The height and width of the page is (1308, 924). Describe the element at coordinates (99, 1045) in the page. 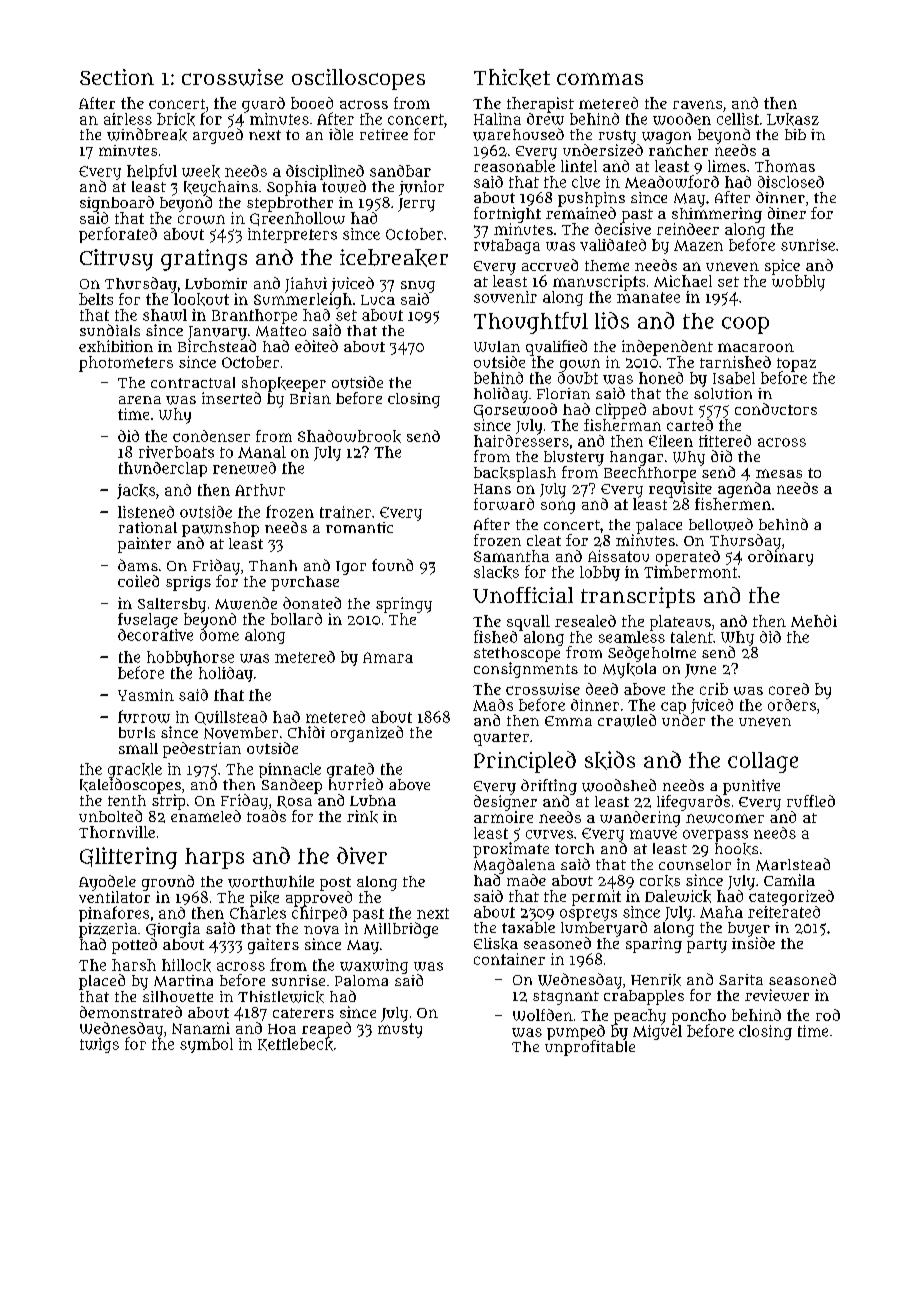

I see `twigs` at that location.
